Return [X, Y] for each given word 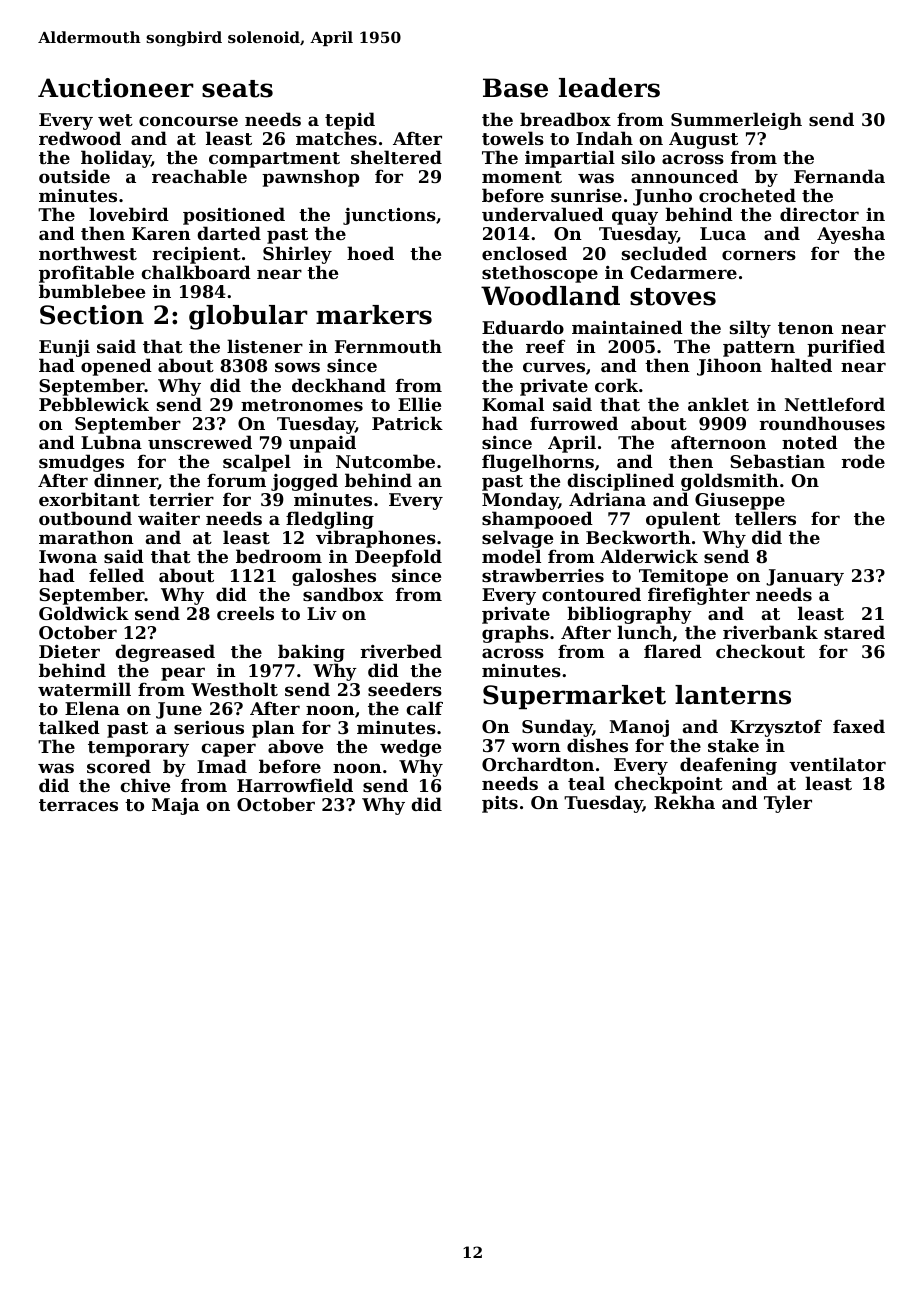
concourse [188, 121]
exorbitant [89, 499]
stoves [673, 297]
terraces [78, 805]
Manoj [639, 728]
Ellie [419, 404]
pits [500, 804]
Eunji [64, 349]
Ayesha [851, 235]
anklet [718, 404]
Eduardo [523, 327]
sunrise [586, 195]
